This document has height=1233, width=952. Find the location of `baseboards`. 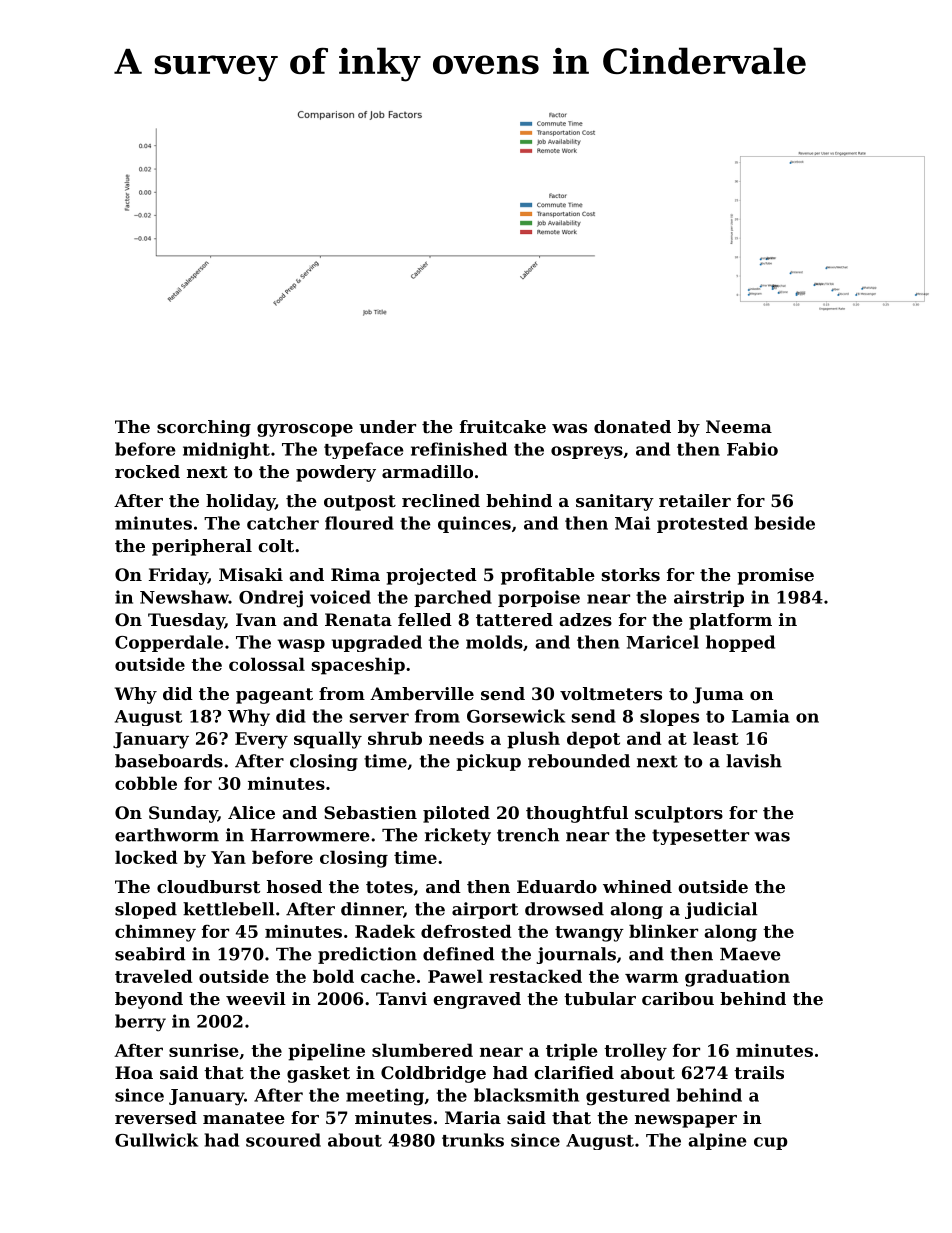

baseboards is located at coordinates (169, 761).
